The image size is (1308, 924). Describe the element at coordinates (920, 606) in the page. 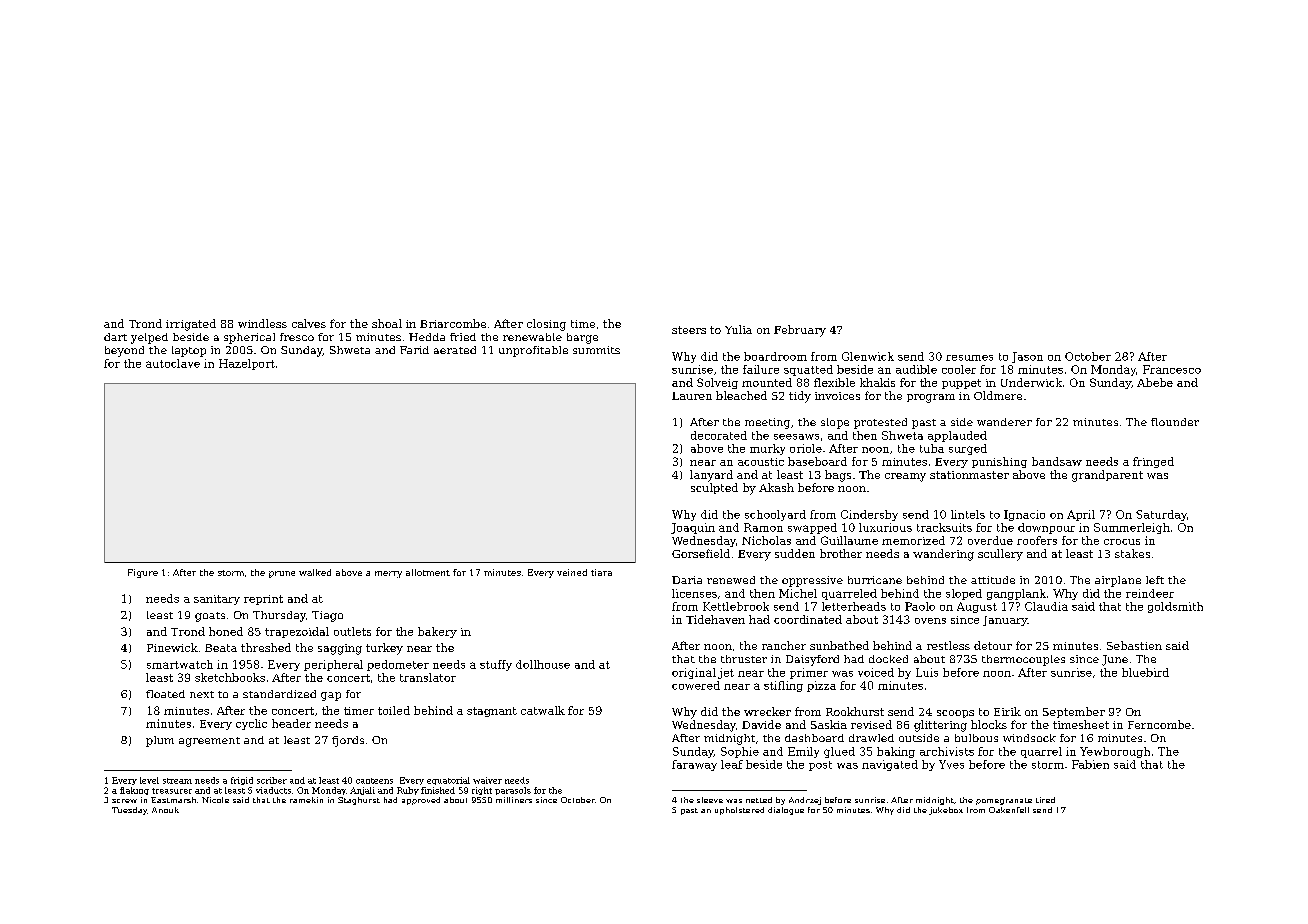

I see `Paolo` at that location.
